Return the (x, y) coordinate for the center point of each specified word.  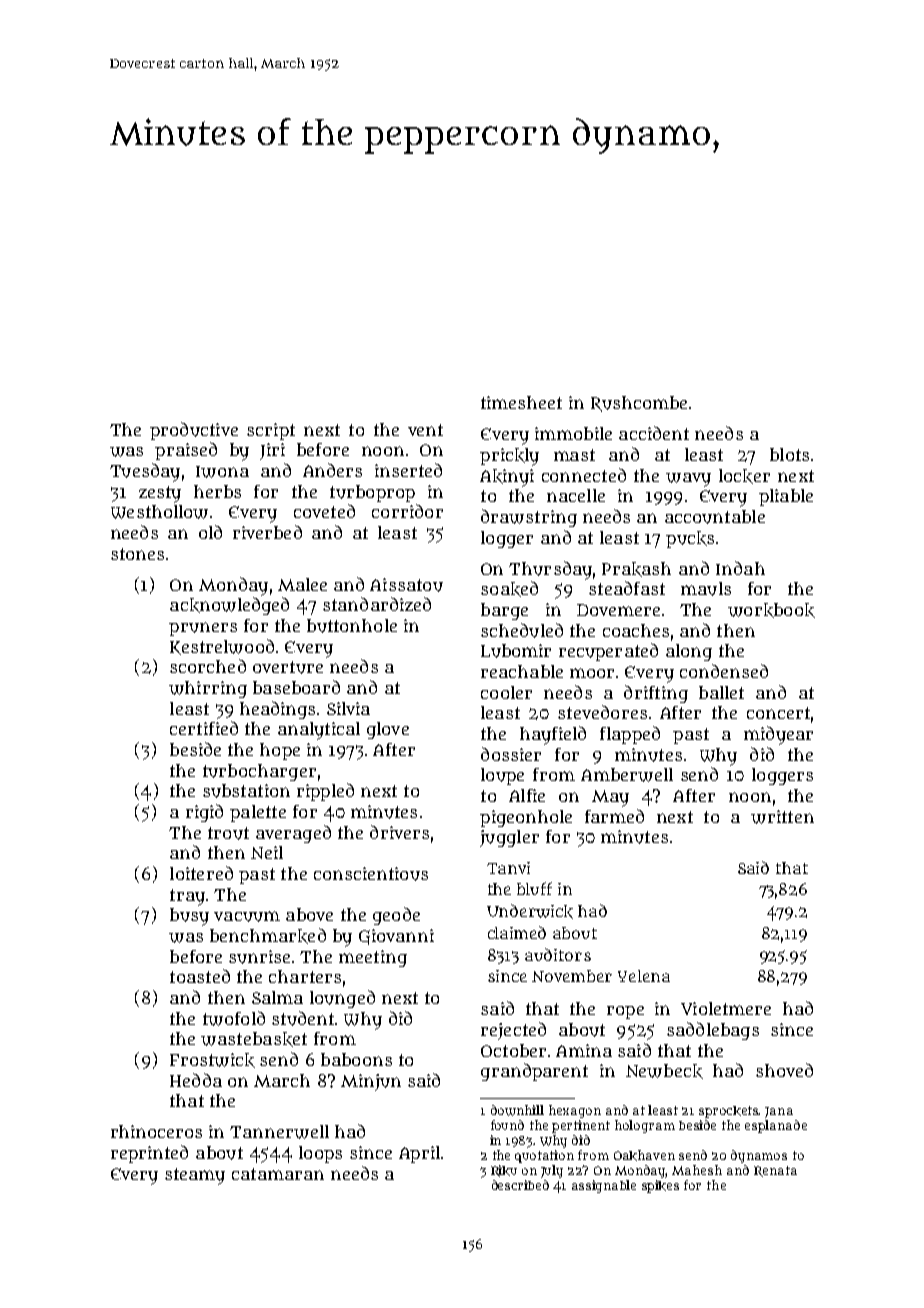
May (610, 798)
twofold (234, 1018)
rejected (513, 1031)
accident (654, 433)
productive (194, 431)
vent (425, 430)
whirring (208, 689)
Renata (775, 1171)
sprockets (729, 1112)
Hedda (196, 1080)
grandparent (534, 1072)
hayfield (553, 735)
